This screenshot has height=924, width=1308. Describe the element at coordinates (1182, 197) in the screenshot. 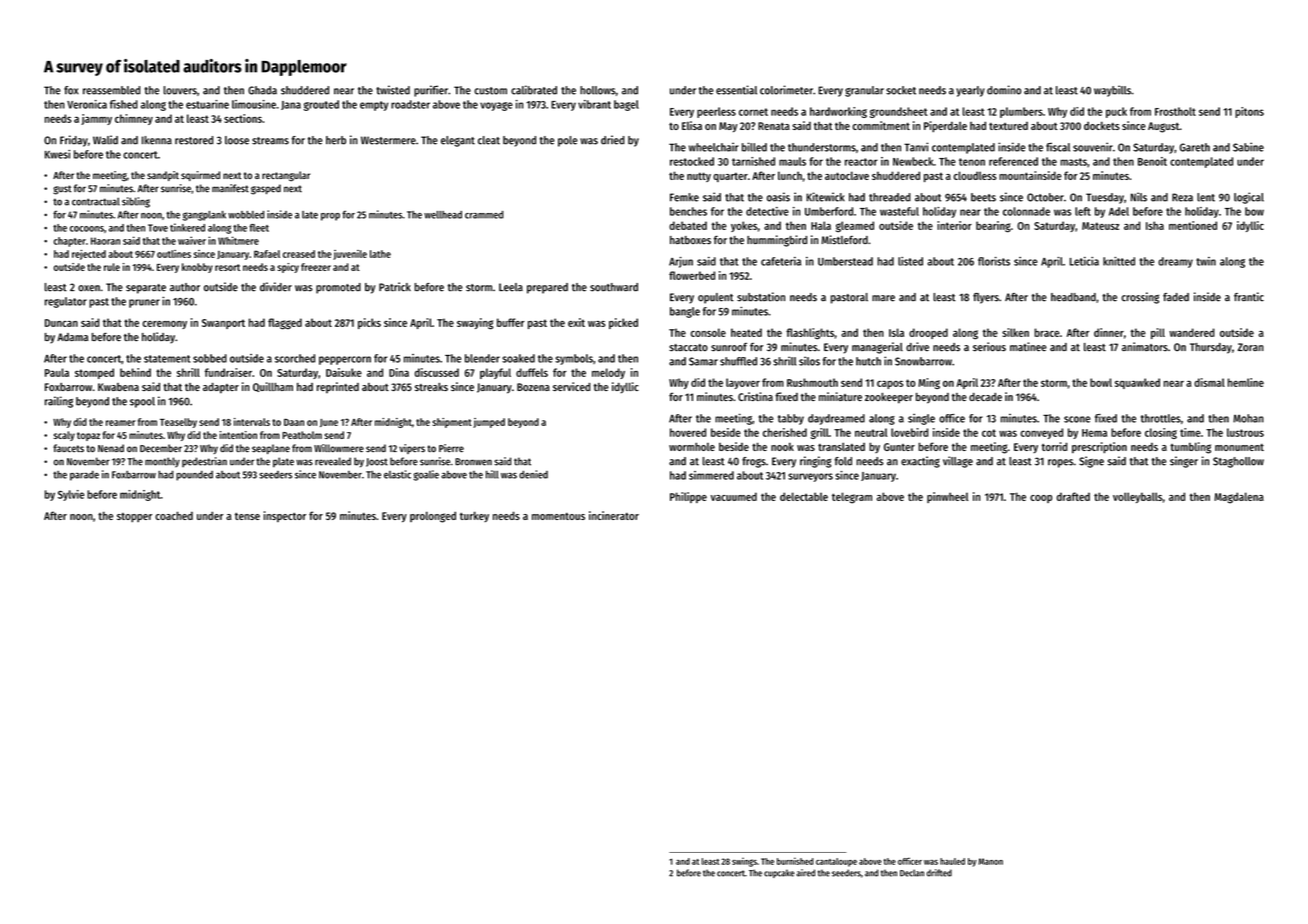

I see `Reza` at that location.
